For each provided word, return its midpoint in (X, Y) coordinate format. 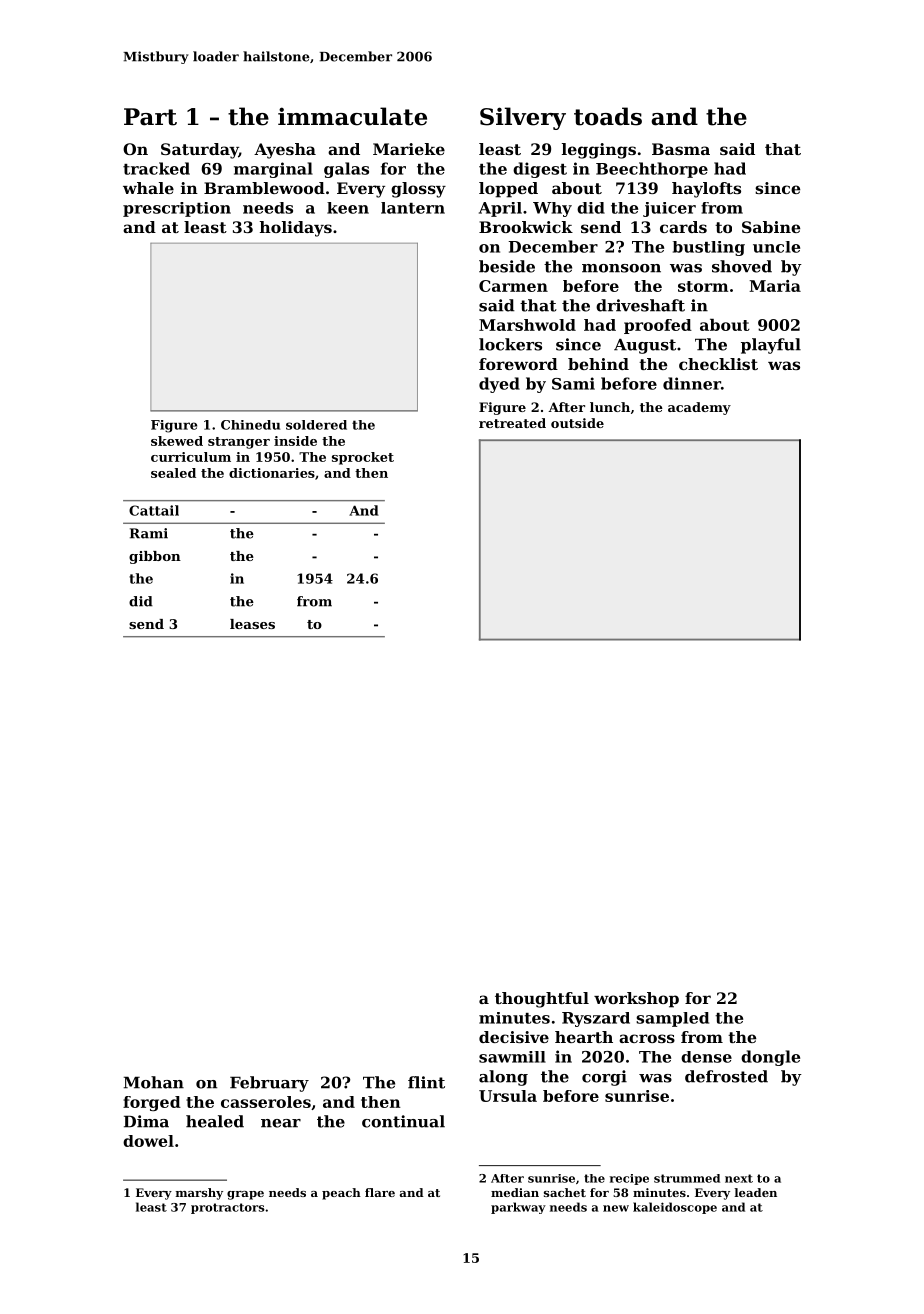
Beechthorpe (652, 170)
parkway (518, 1208)
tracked (156, 168)
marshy (199, 1194)
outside (577, 423)
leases (252, 624)
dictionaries (272, 473)
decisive (514, 1037)
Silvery (523, 118)
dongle (770, 1058)
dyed (499, 385)
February (269, 1084)
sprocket (363, 458)
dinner (692, 383)
